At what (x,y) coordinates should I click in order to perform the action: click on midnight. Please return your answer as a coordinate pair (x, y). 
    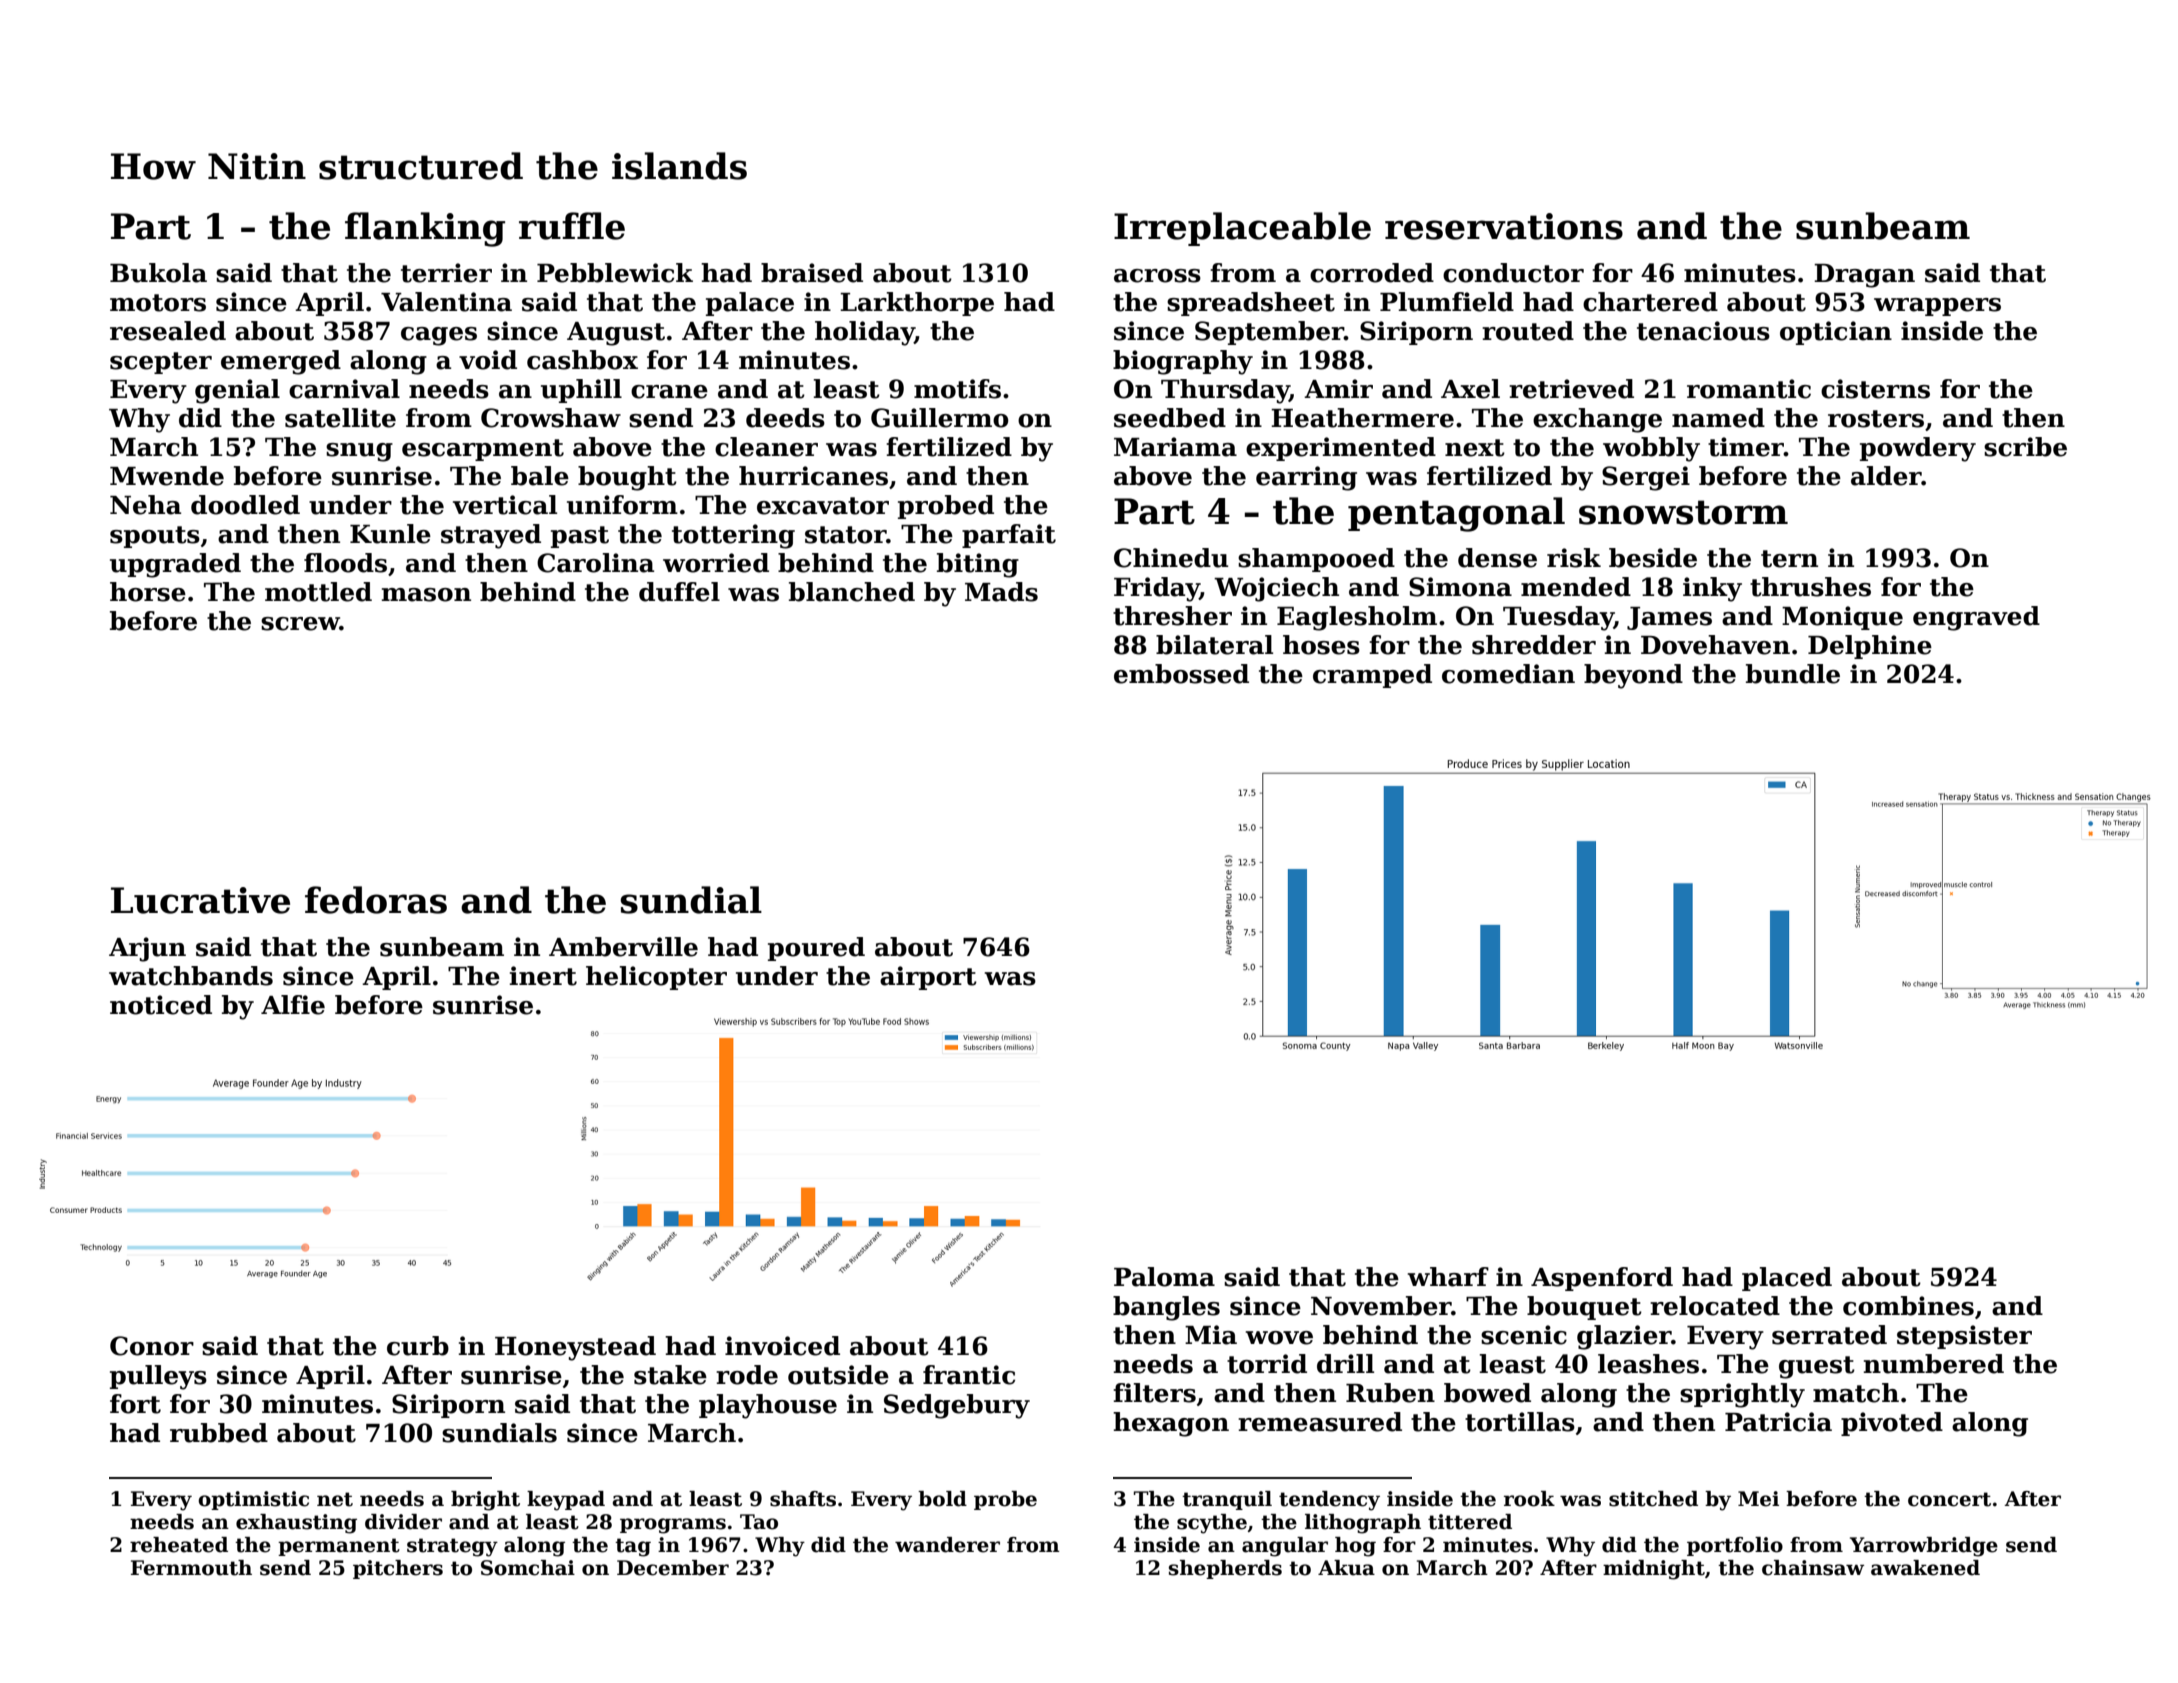
    Looking at the image, I should click on (1654, 1570).
